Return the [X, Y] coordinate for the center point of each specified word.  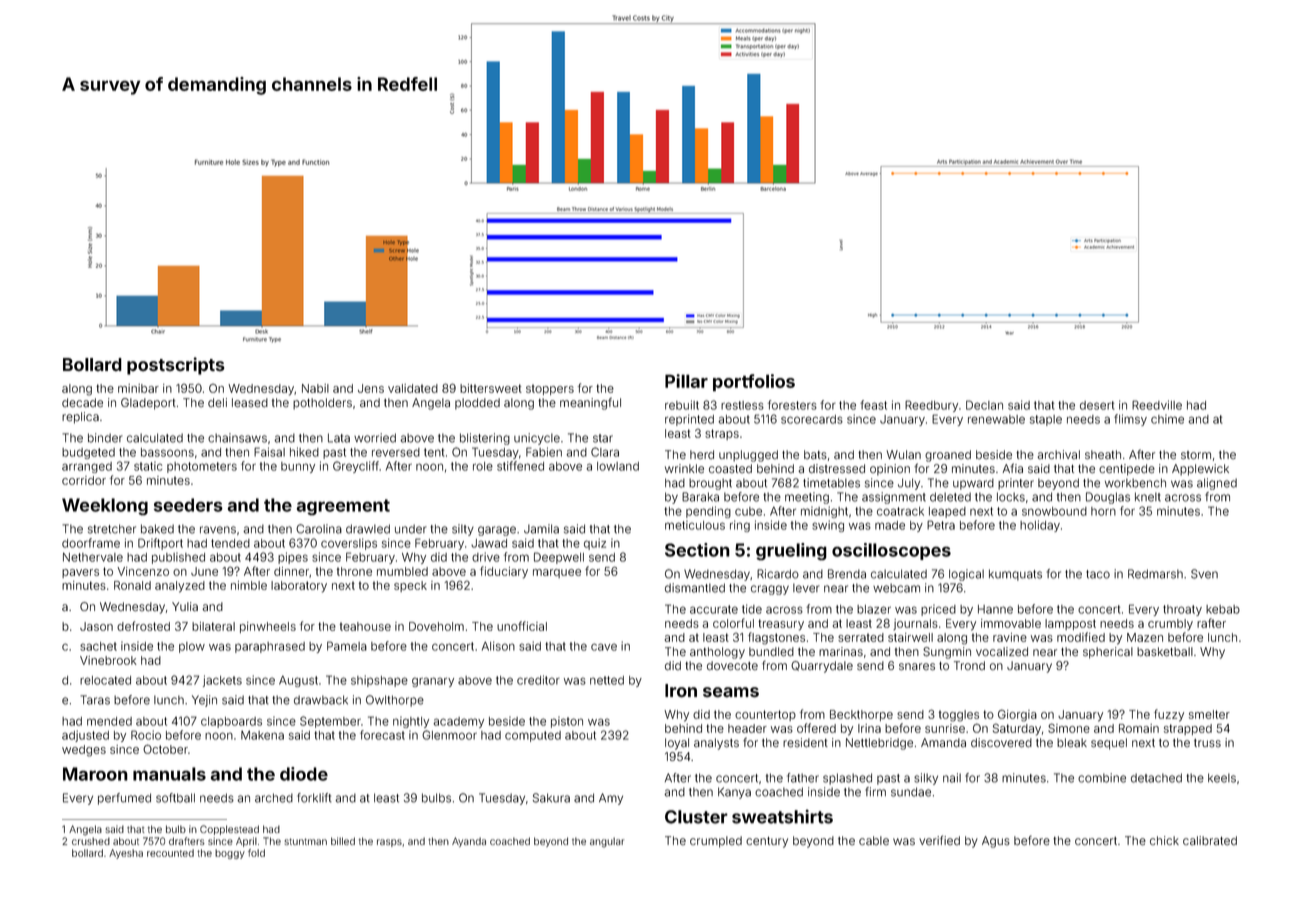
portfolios [754, 383]
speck [410, 586]
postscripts [176, 366]
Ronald [132, 585]
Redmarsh [1155, 574]
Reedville [1157, 405]
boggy [230, 854]
